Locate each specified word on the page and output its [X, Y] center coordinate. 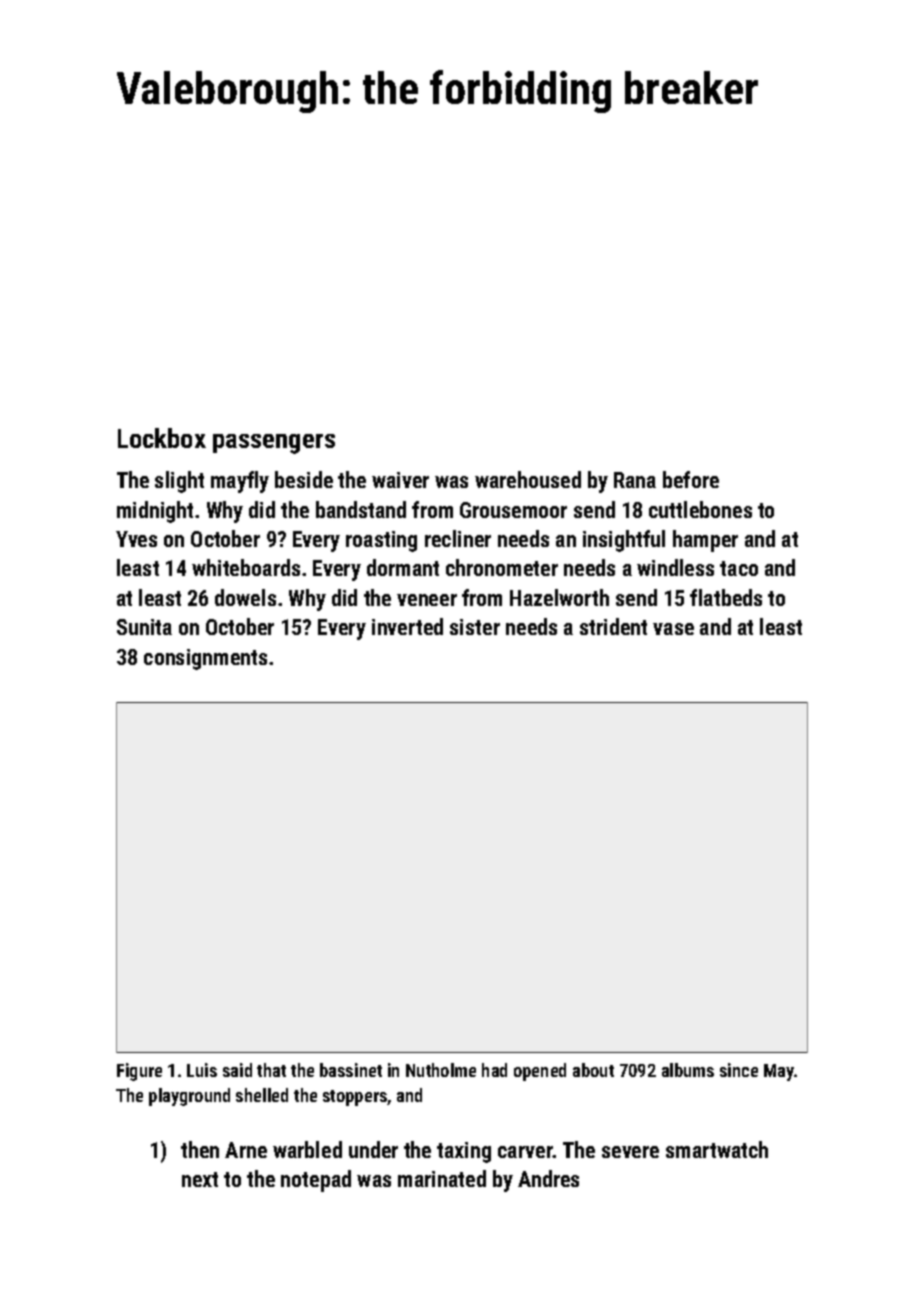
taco [739, 568]
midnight [155, 512]
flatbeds [726, 597]
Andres [548, 1178]
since [739, 1070]
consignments [205, 659]
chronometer [502, 567]
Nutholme [441, 1070]
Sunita [144, 627]
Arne [246, 1150]
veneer [427, 600]
